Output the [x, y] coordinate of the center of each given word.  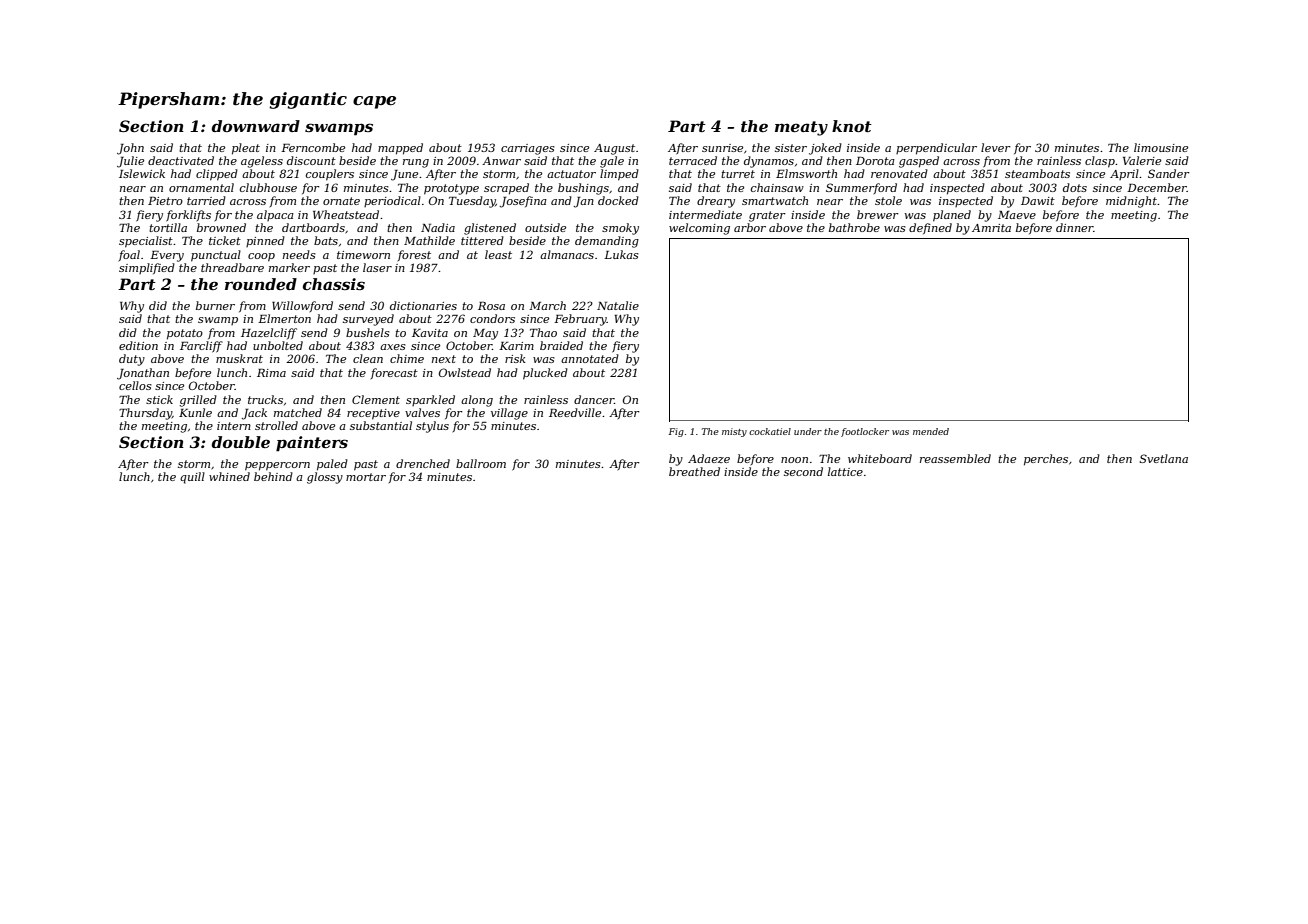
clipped [217, 175]
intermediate [705, 214]
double [241, 442]
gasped [919, 162]
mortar [366, 477]
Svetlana [1164, 458]
